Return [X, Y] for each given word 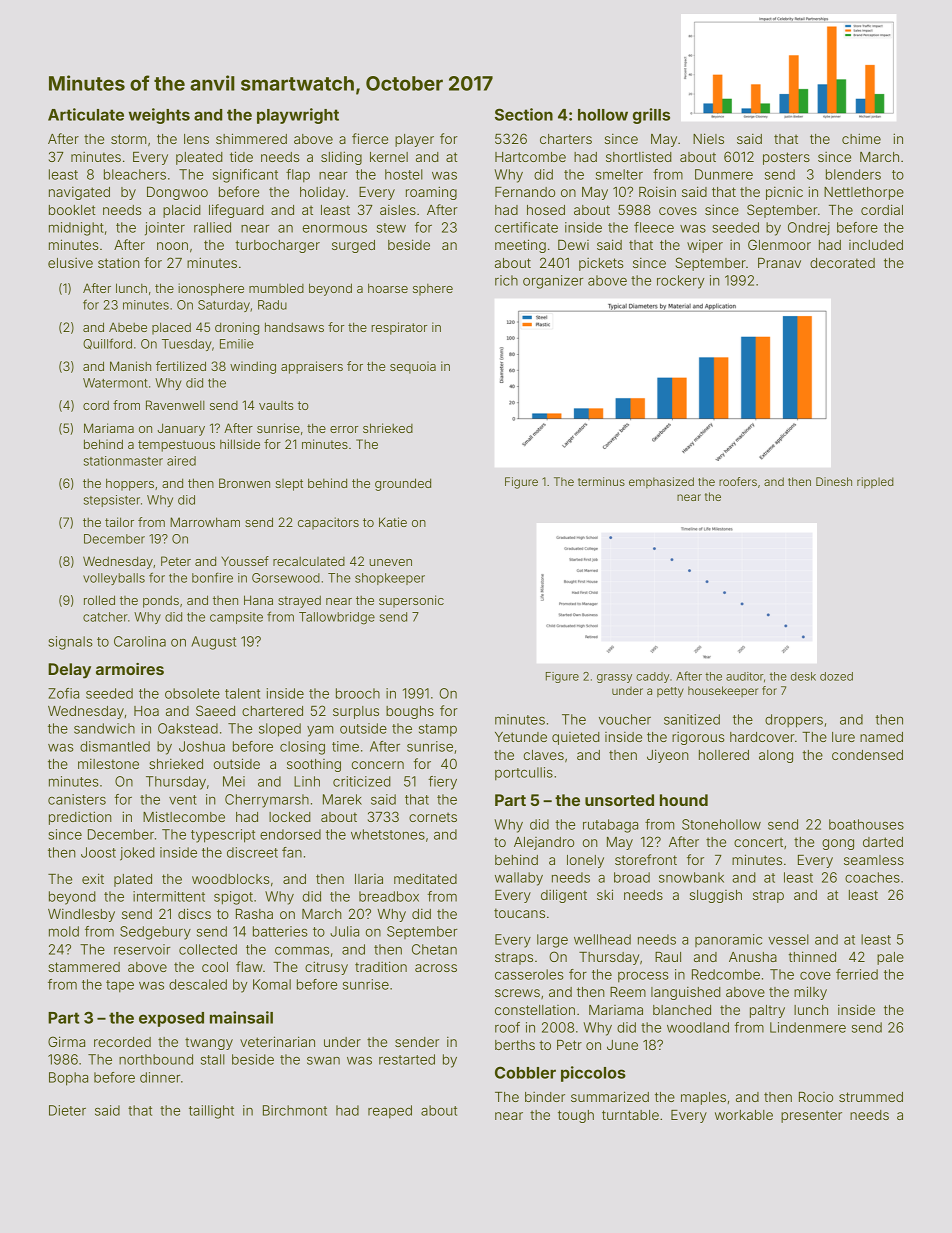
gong [838, 844]
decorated [842, 263]
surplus [356, 712]
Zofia [63, 693]
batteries [280, 931]
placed [171, 328]
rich [506, 280]
